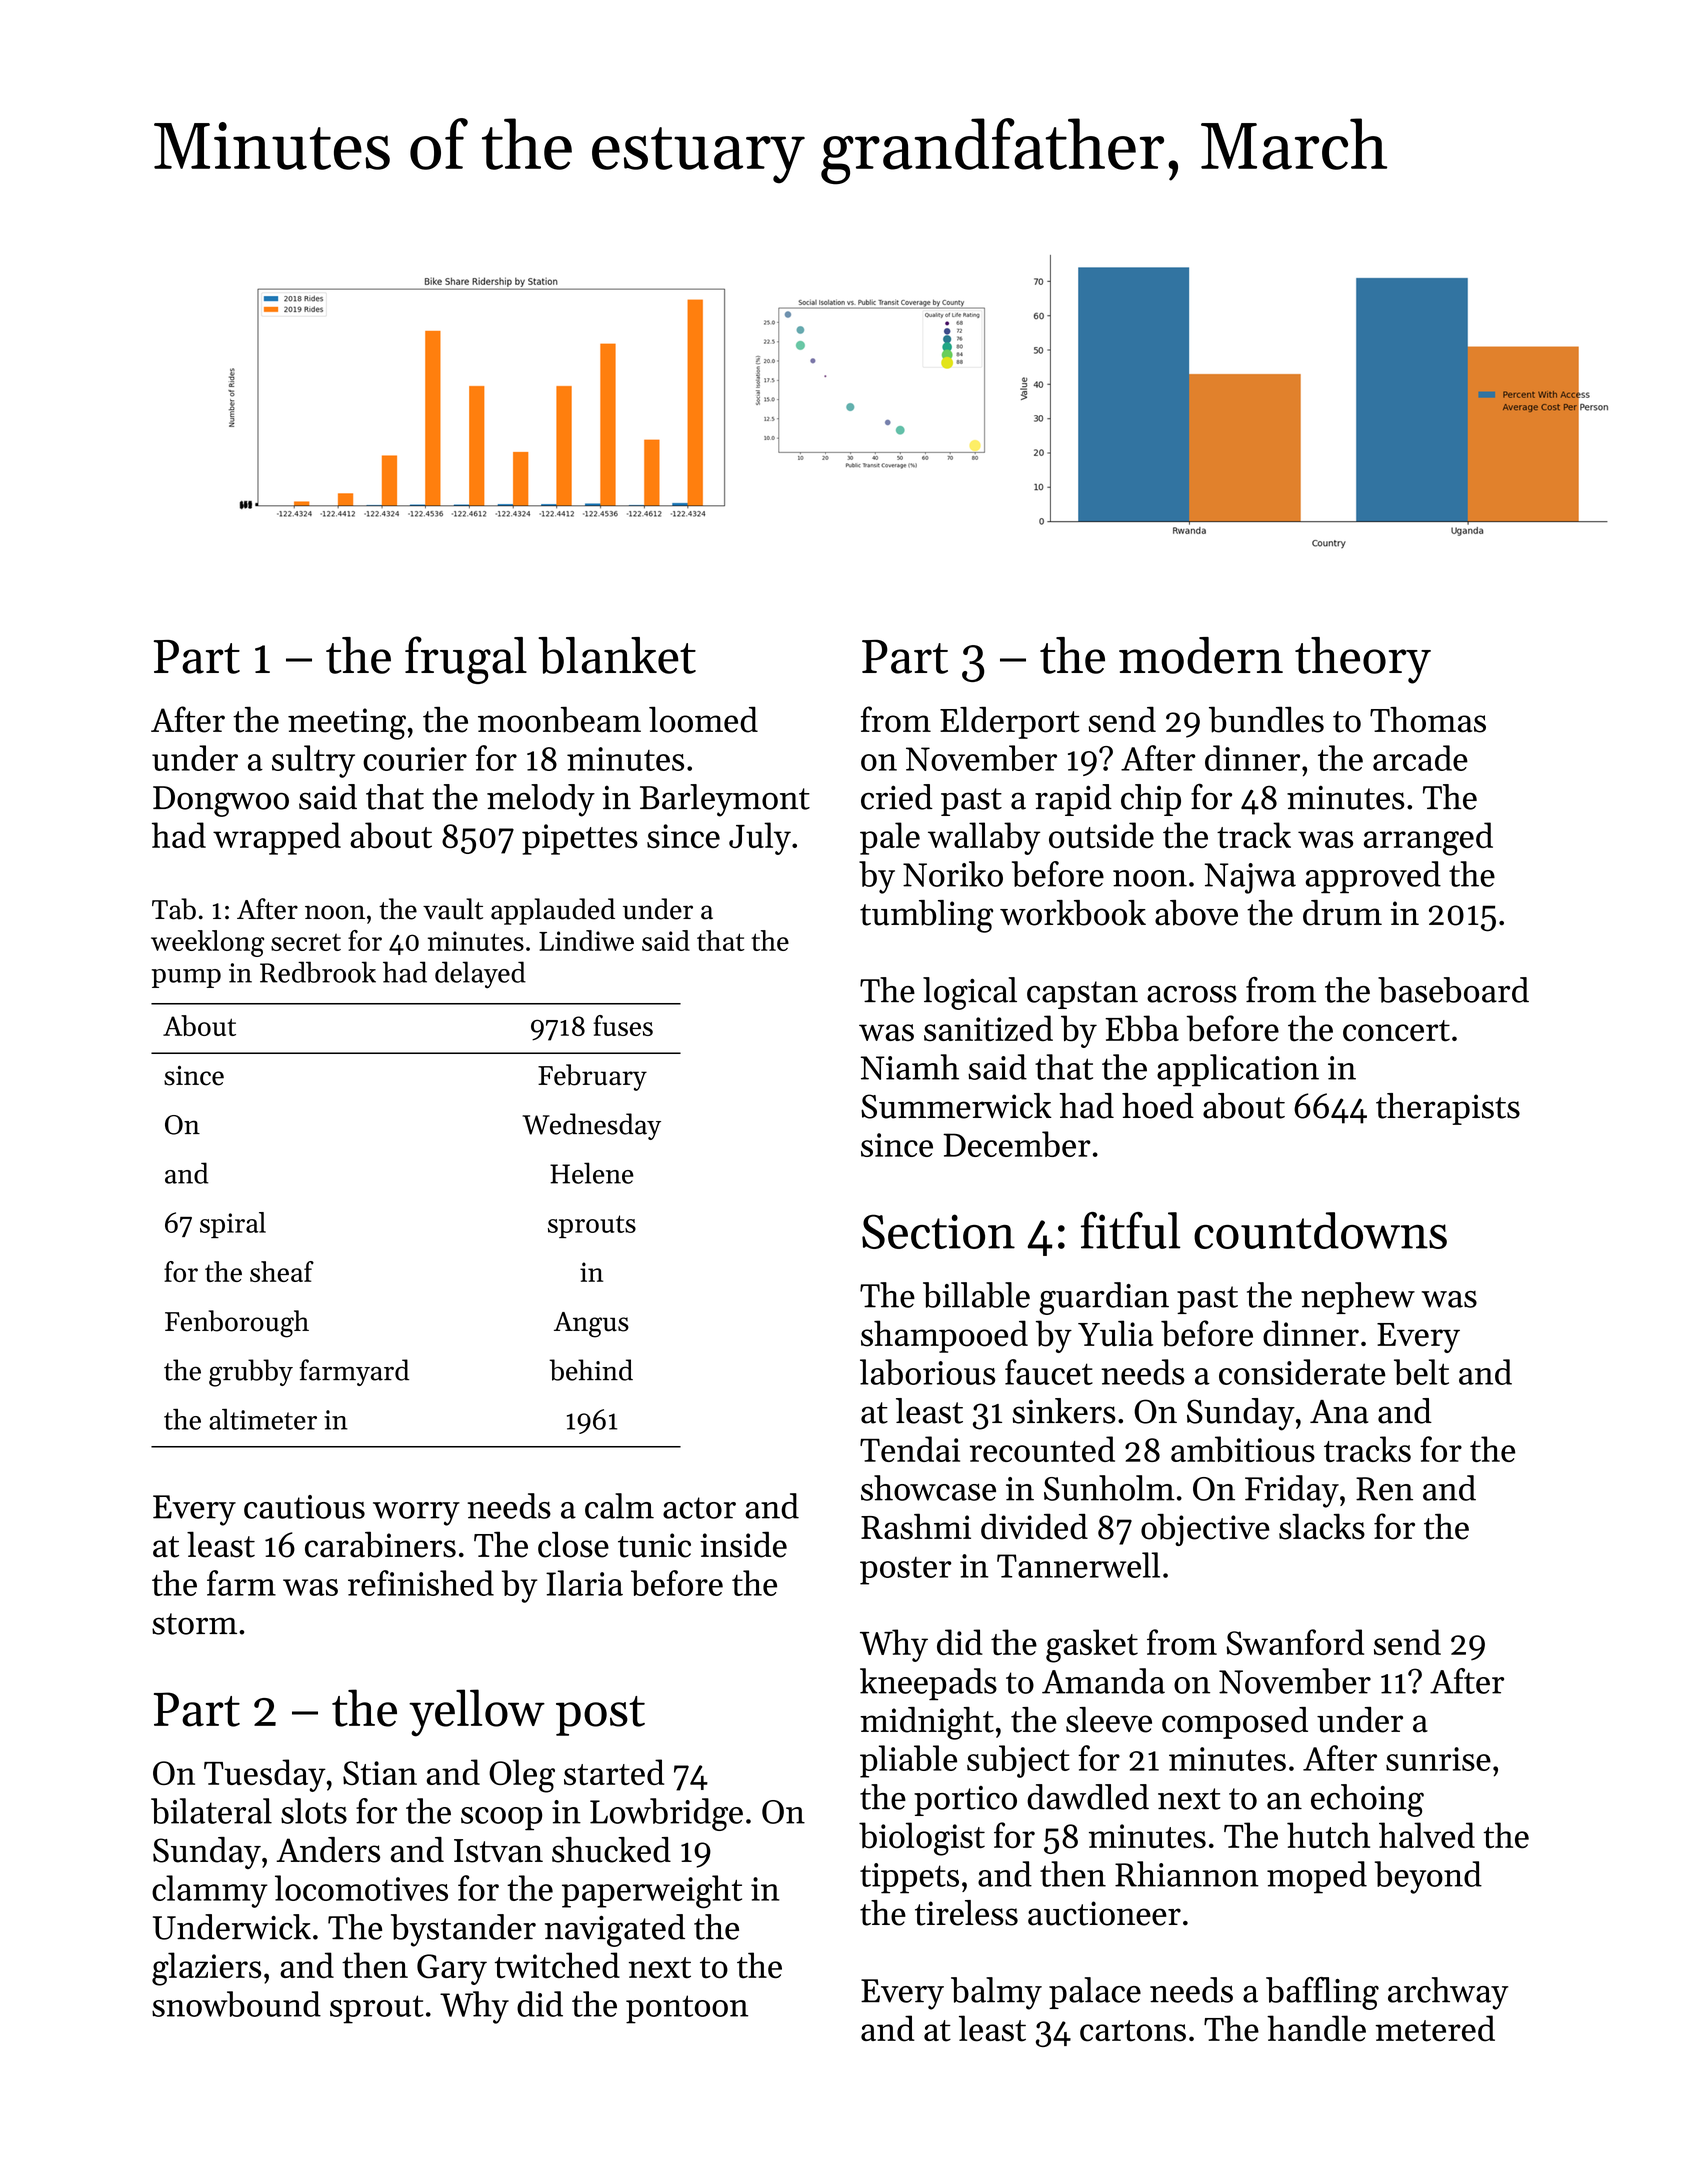  Describe the element at coordinates (501, 1819) in the page. I see `scoop` at that location.
